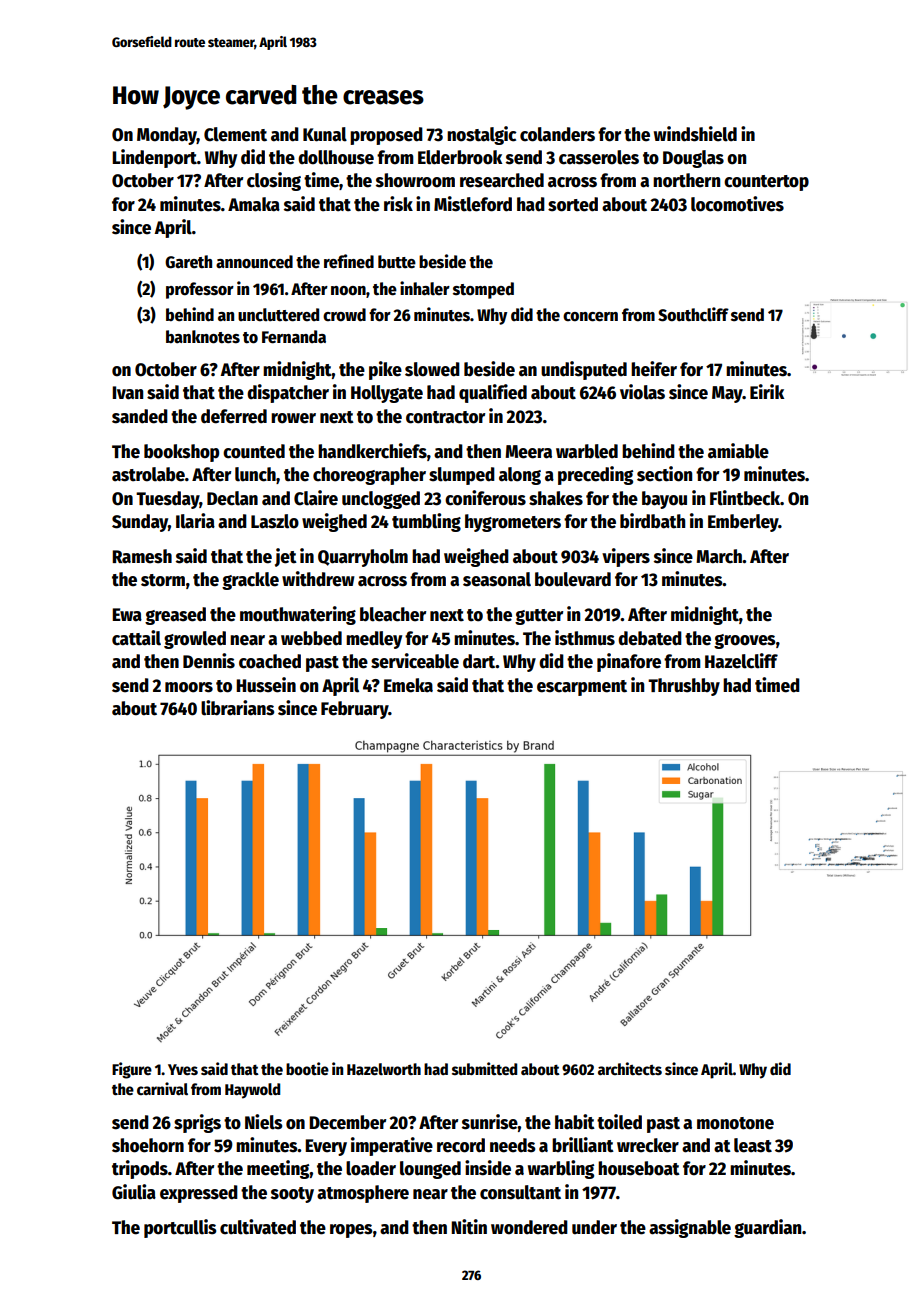 This screenshot has width=924, height=1308. What do you see at coordinates (258, 1227) in the screenshot?
I see `cultivated` at bounding box center [258, 1227].
